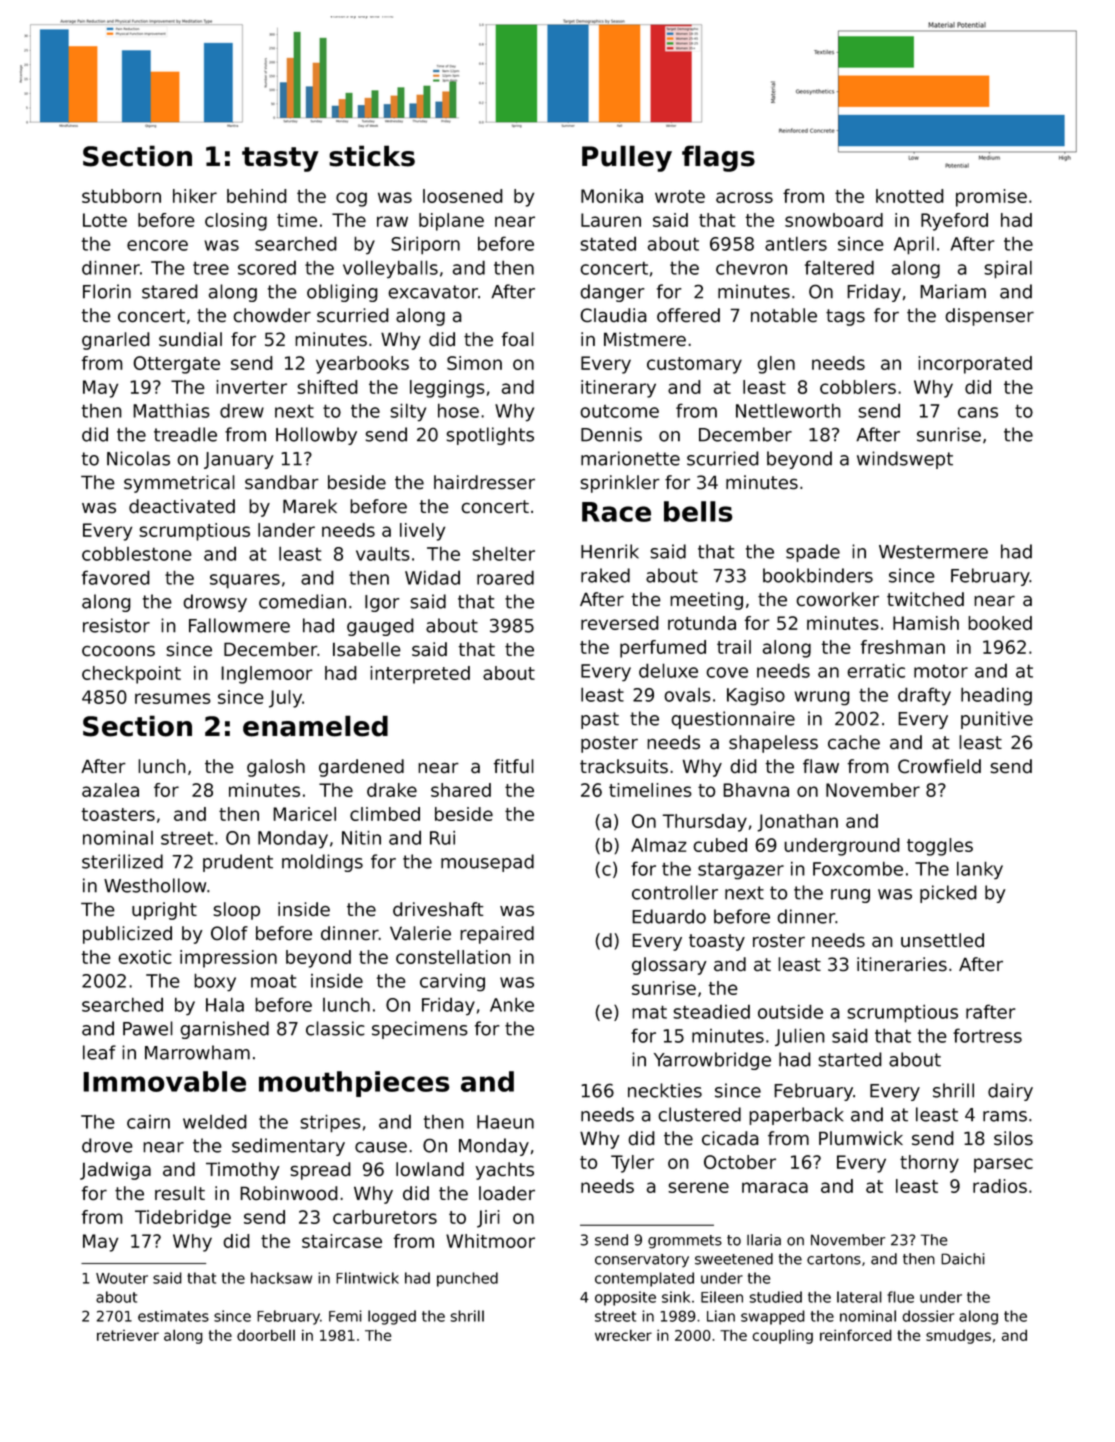 The height and width of the page is (1442, 1115). I want to click on mousepad, so click(487, 863).
